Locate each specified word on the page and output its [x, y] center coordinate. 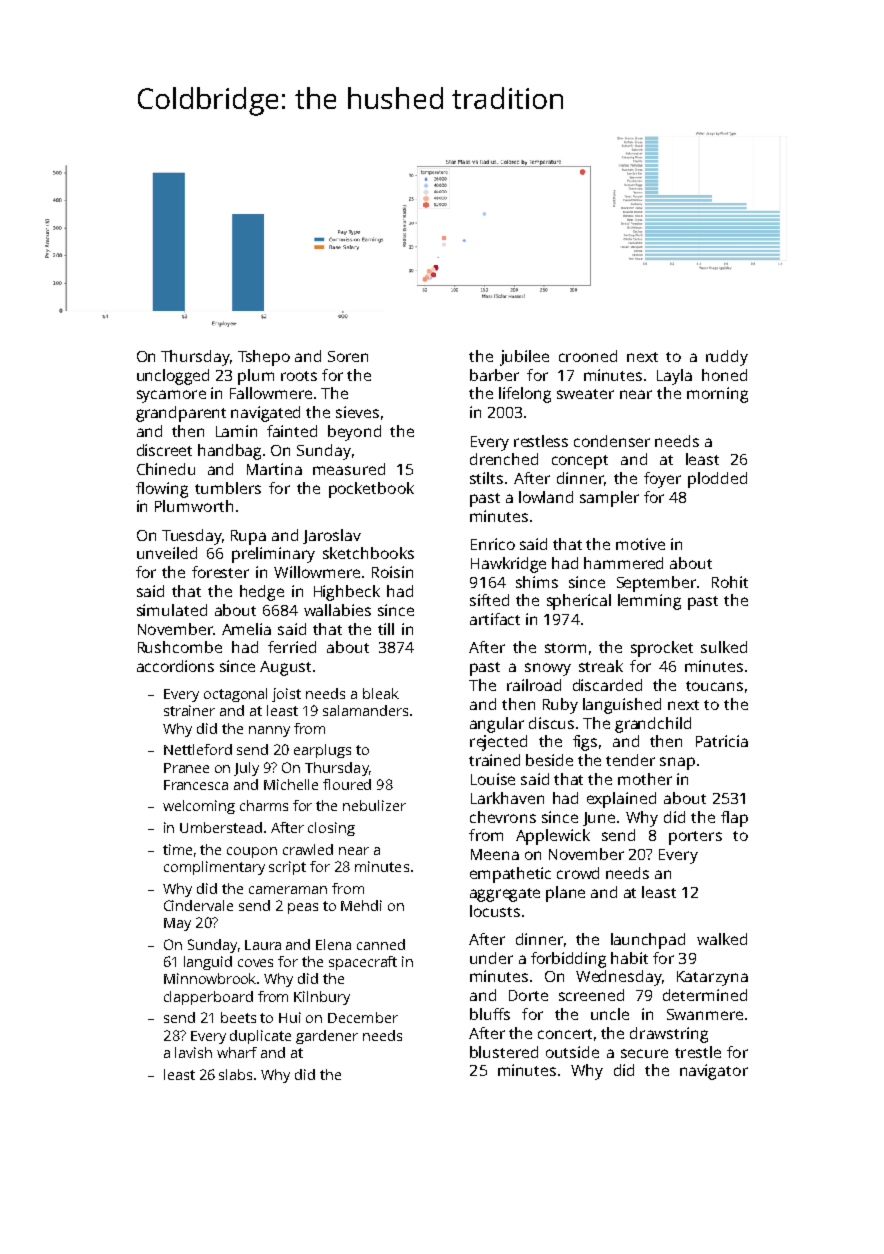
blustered [504, 1052]
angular [497, 725]
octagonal [235, 695]
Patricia [722, 741]
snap [677, 763]
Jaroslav [332, 536]
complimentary [214, 868]
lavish [193, 1052]
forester [220, 572]
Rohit [730, 582]
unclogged [173, 377]
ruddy [727, 358]
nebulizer [374, 805]
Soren [348, 356]
